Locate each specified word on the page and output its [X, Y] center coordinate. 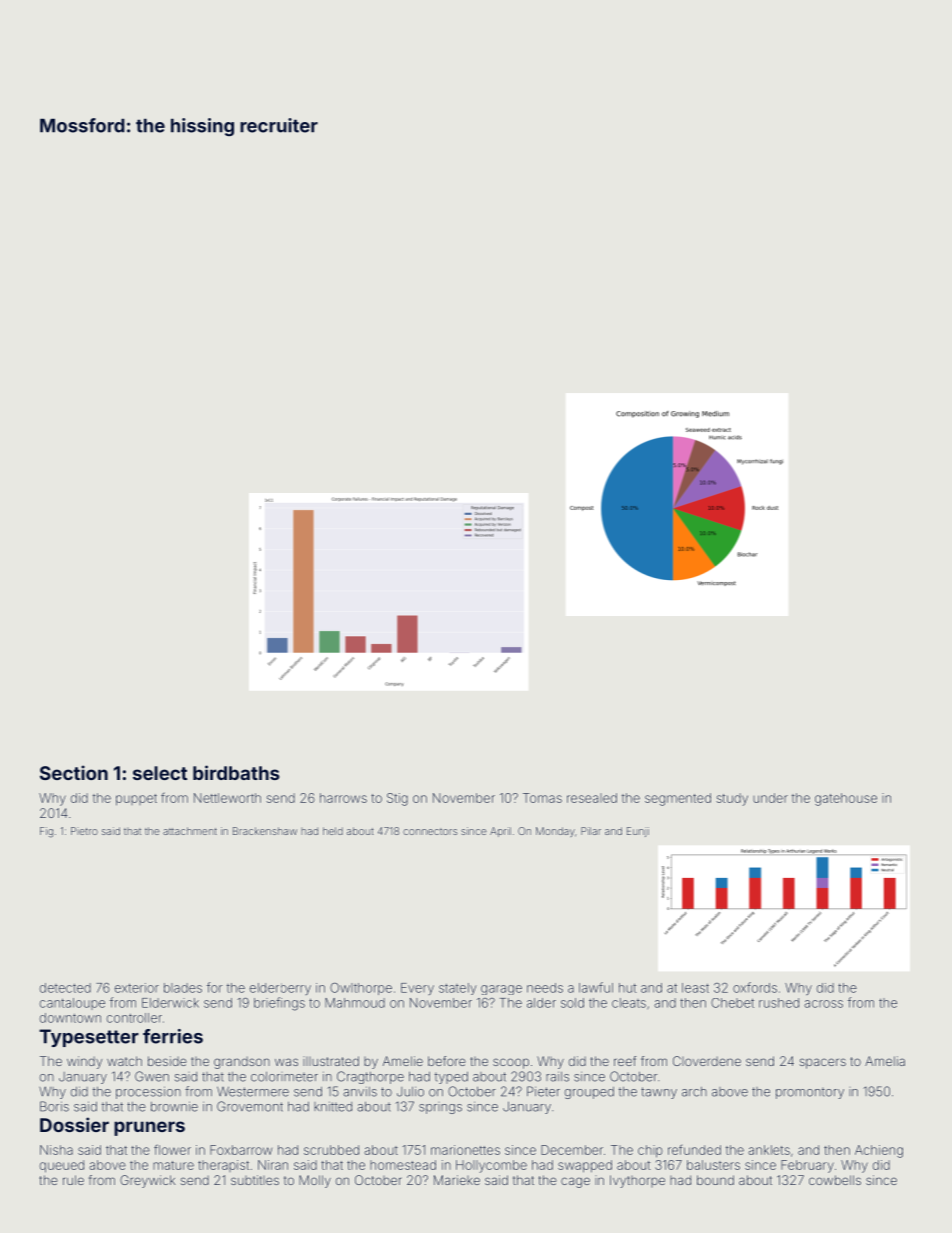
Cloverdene [707, 1061]
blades [183, 988]
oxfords [755, 987]
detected [65, 988]
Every [417, 989]
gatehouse [846, 799]
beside [167, 1061]
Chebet [732, 1003]
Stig [397, 799]
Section [74, 772]
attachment [190, 831]
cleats [629, 1003]
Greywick [147, 1181]
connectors [430, 831]
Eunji [638, 832]
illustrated [331, 1061]
